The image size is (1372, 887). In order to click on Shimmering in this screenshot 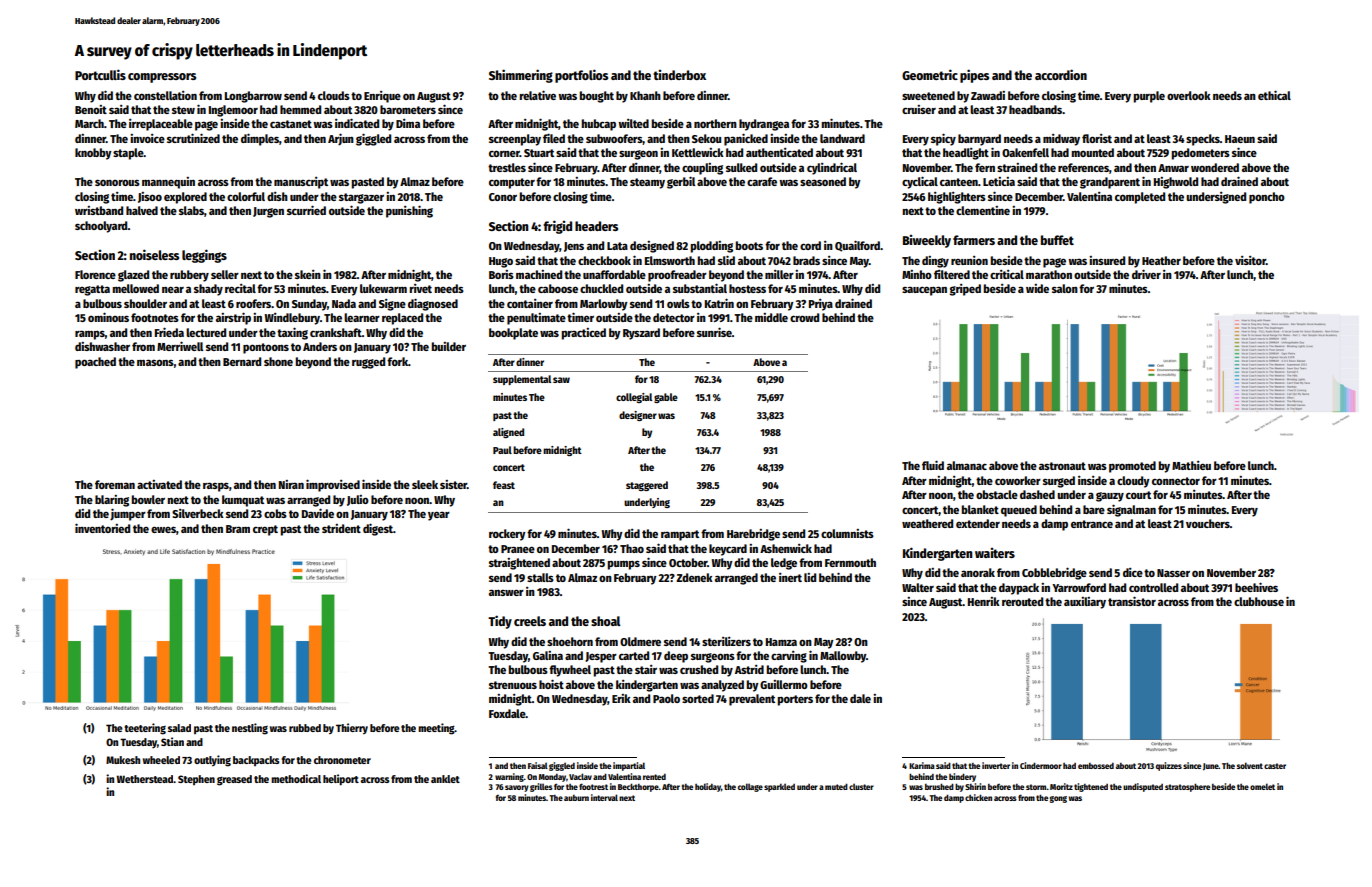, I will do `click(521, 76)`.
